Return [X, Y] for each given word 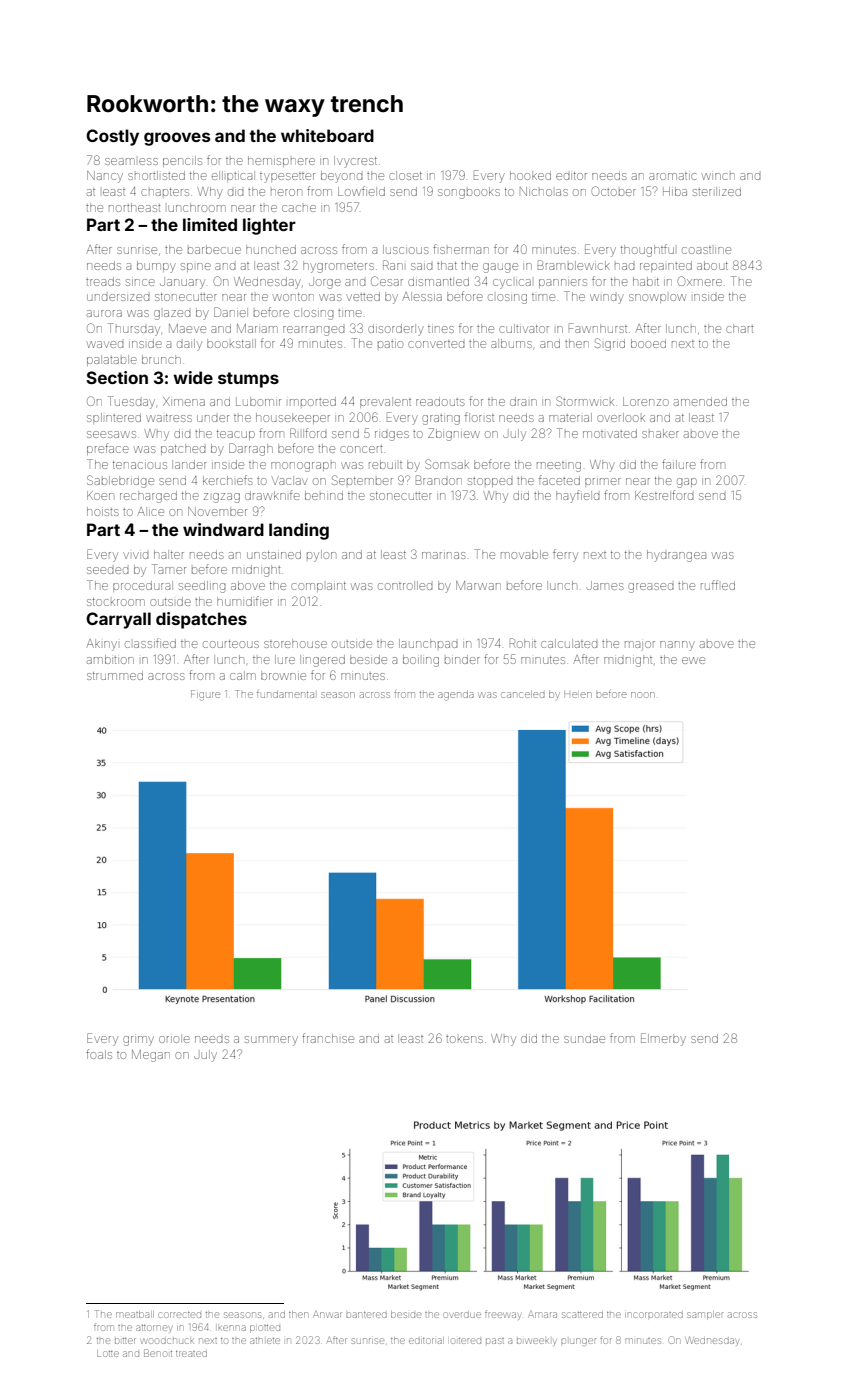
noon [643, 695]
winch [718, 176]
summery [271, 1041]
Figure [205, 695]
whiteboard [327, 135]
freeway [502, 1315]
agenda [456, 695]
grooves [177, 139]
